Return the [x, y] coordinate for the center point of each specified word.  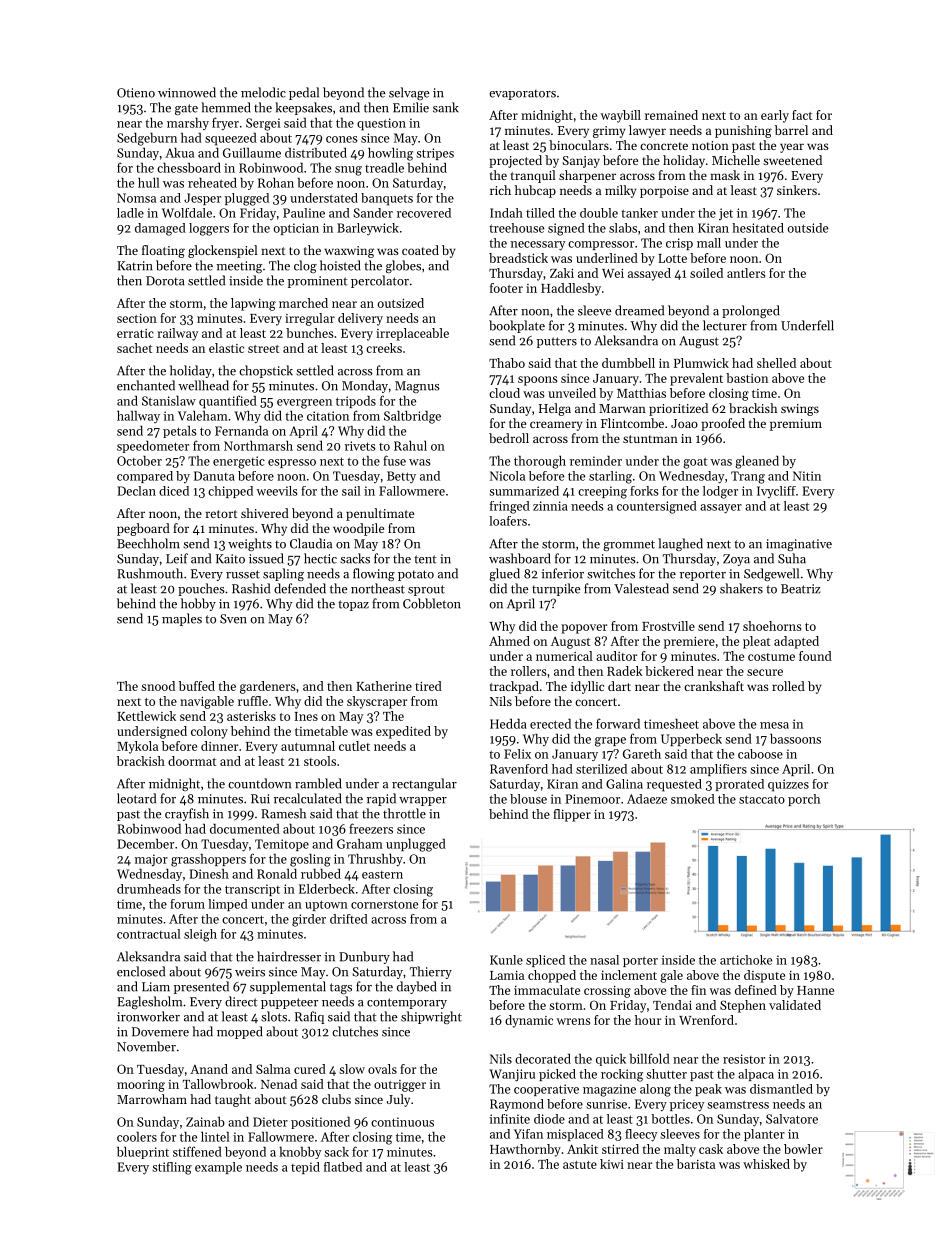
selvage [409, 93]
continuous [402, 1122]
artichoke [746, 960]
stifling [172, 1168]
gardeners [267, 687]
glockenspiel [223, 251]
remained [671, 115]
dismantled [781, 1089]
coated [420, 250]
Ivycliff [776, 492]
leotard [136, 798]
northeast [378, 588]
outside [808, 228]
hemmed [226, 107]
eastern [382, 875]
